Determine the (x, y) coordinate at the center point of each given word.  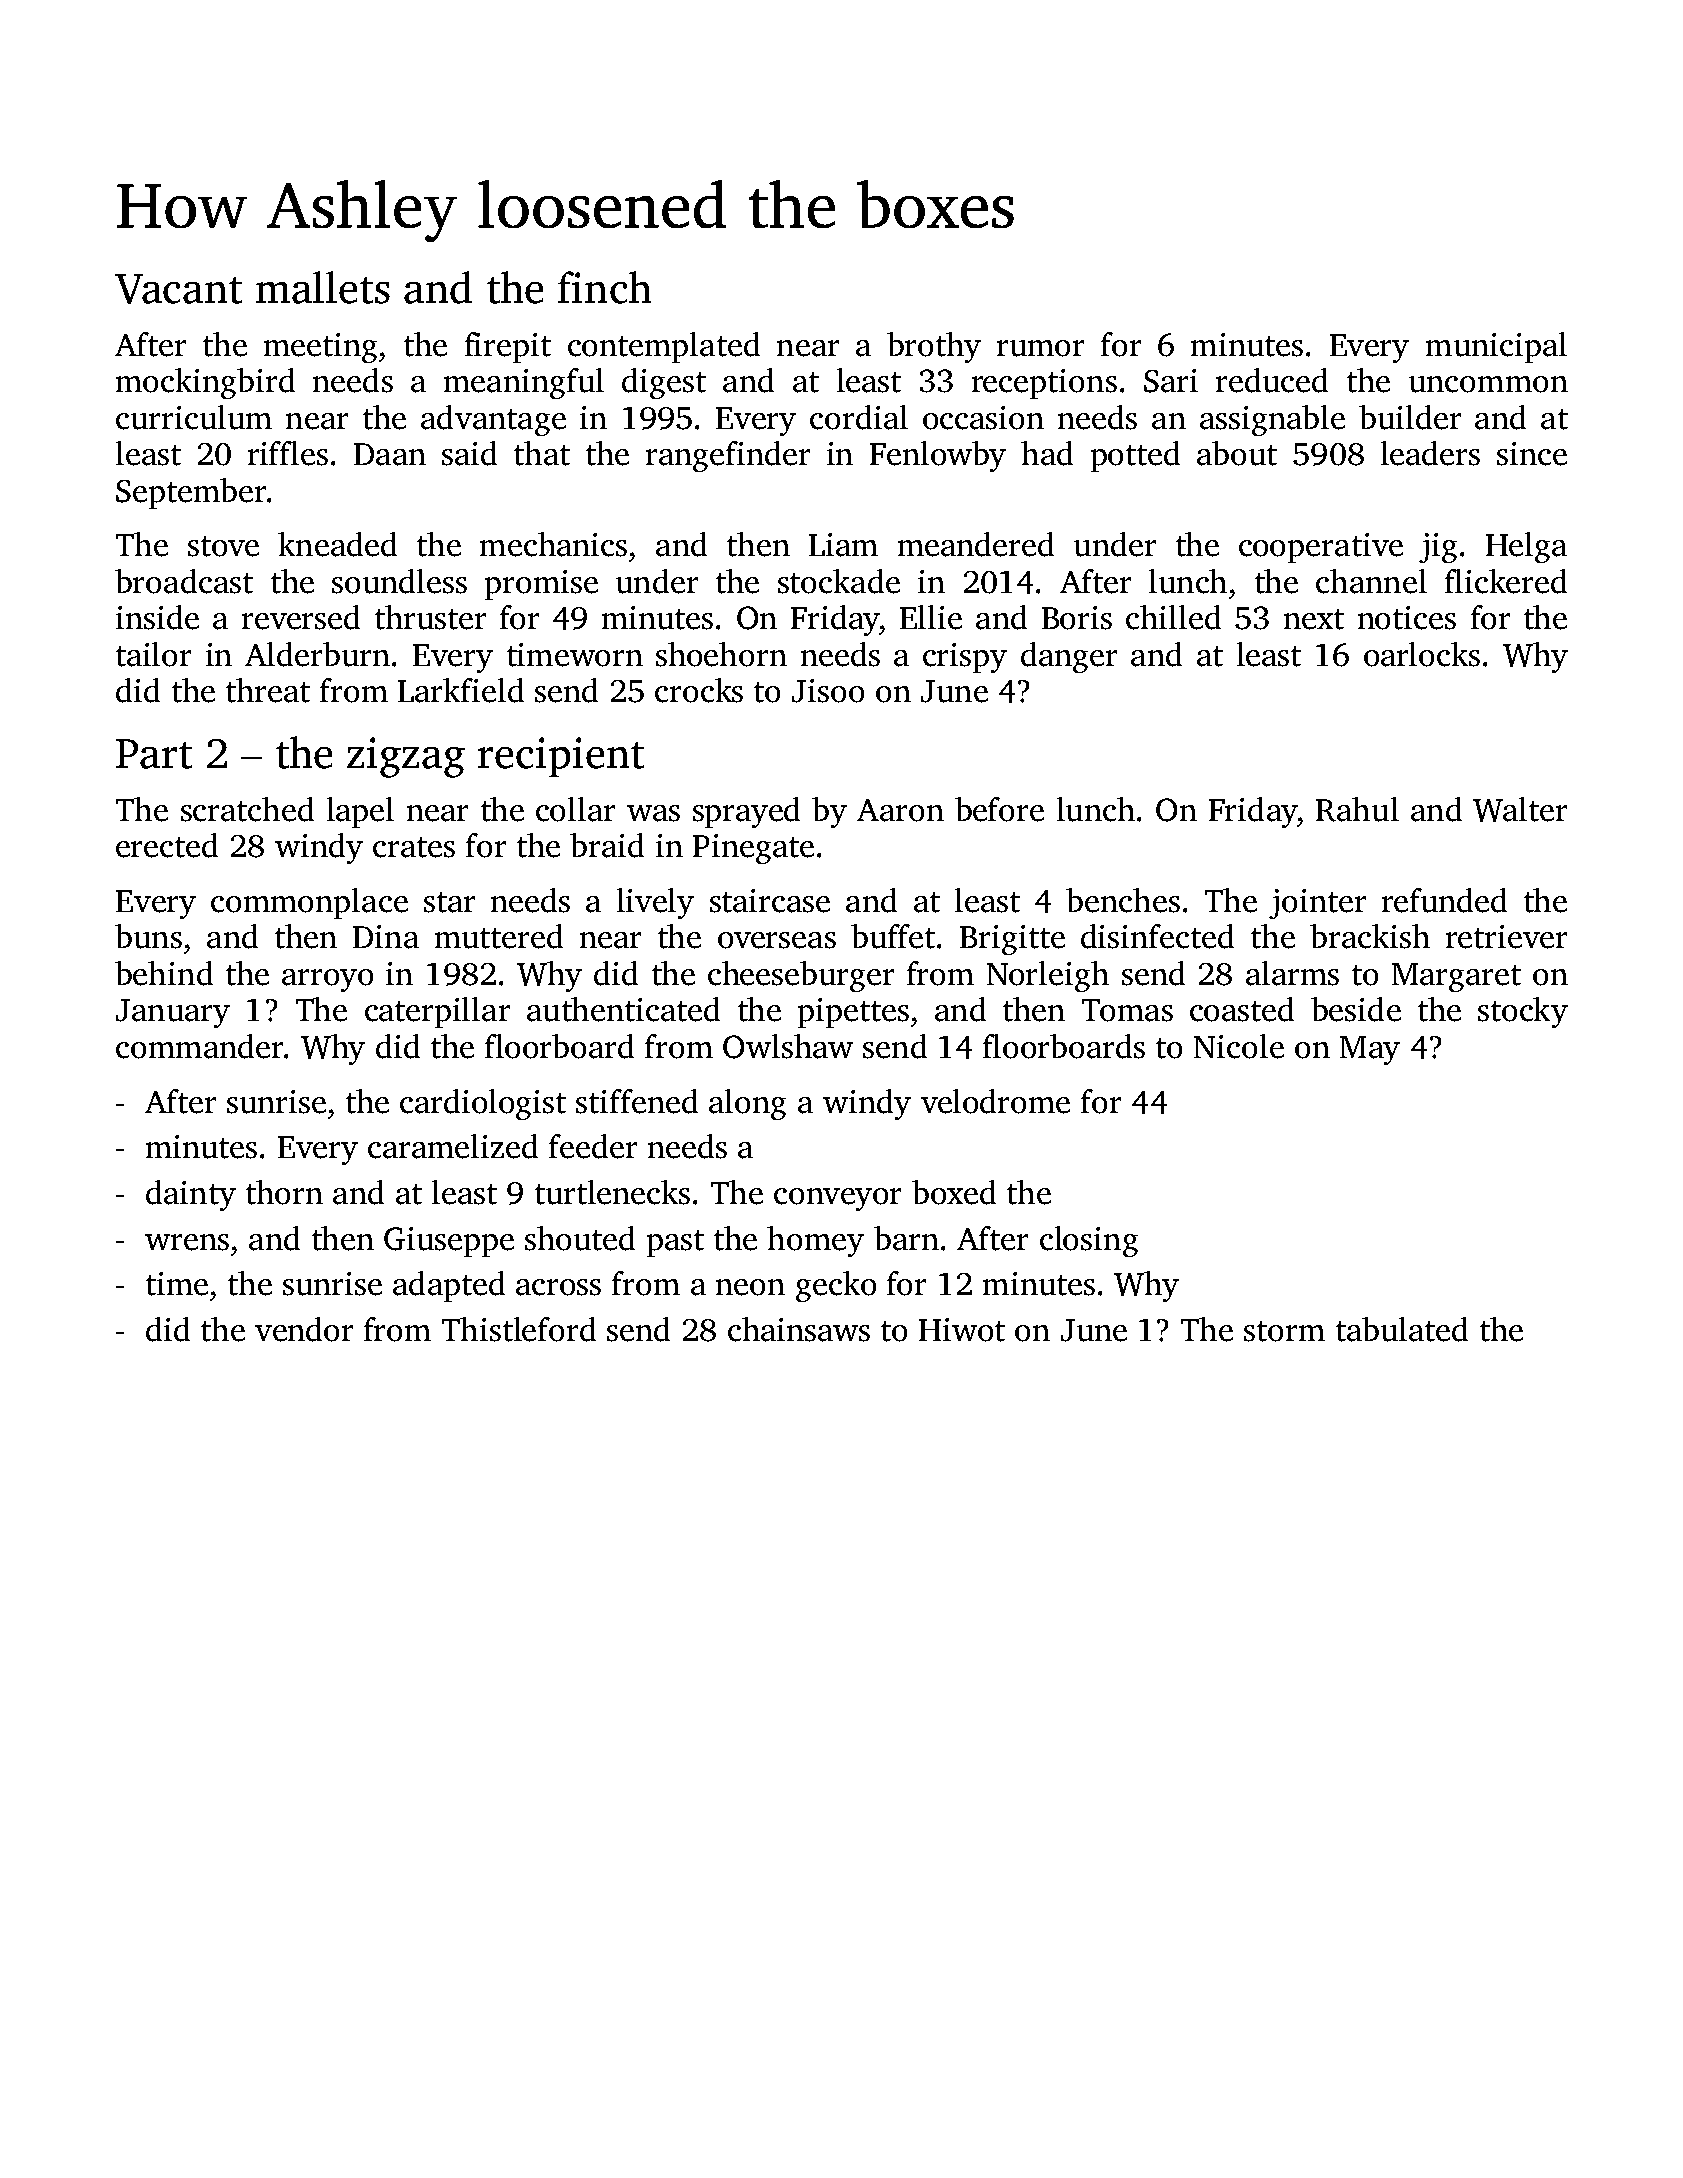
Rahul (1357, 809)
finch (604, 287)
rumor (1040, 348)
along (747, 1104)
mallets (323, 287)
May (1370, 1050)
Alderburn (317, 654)
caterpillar (437, 1012)
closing (1089, 1241)
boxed (954, 1192)
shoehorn (721, 654)
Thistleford (519, 1329)
